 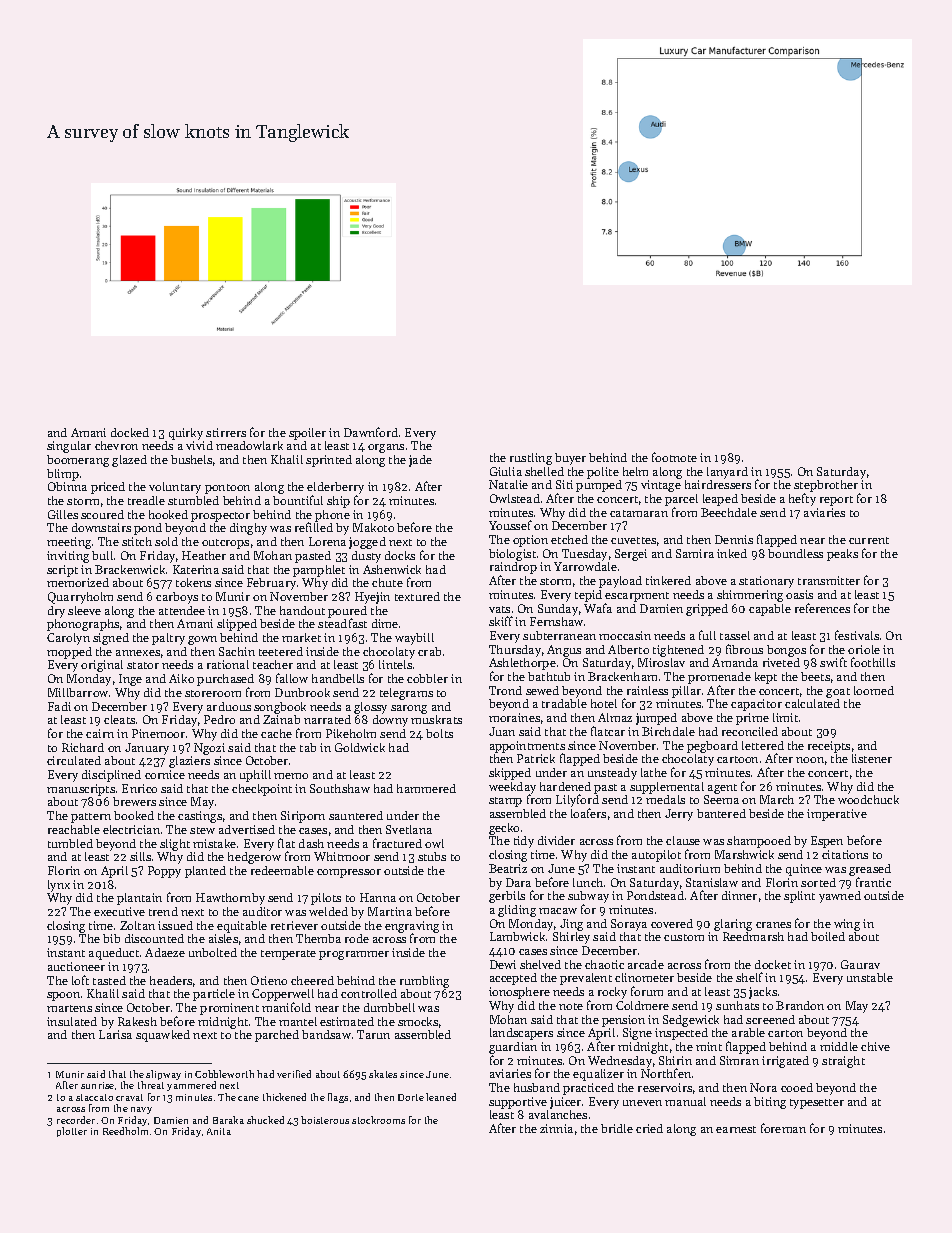 What do you see at coordinates (269, 980) in the screenshot?
I see `Otieno` at bounding box center [269, 980].
